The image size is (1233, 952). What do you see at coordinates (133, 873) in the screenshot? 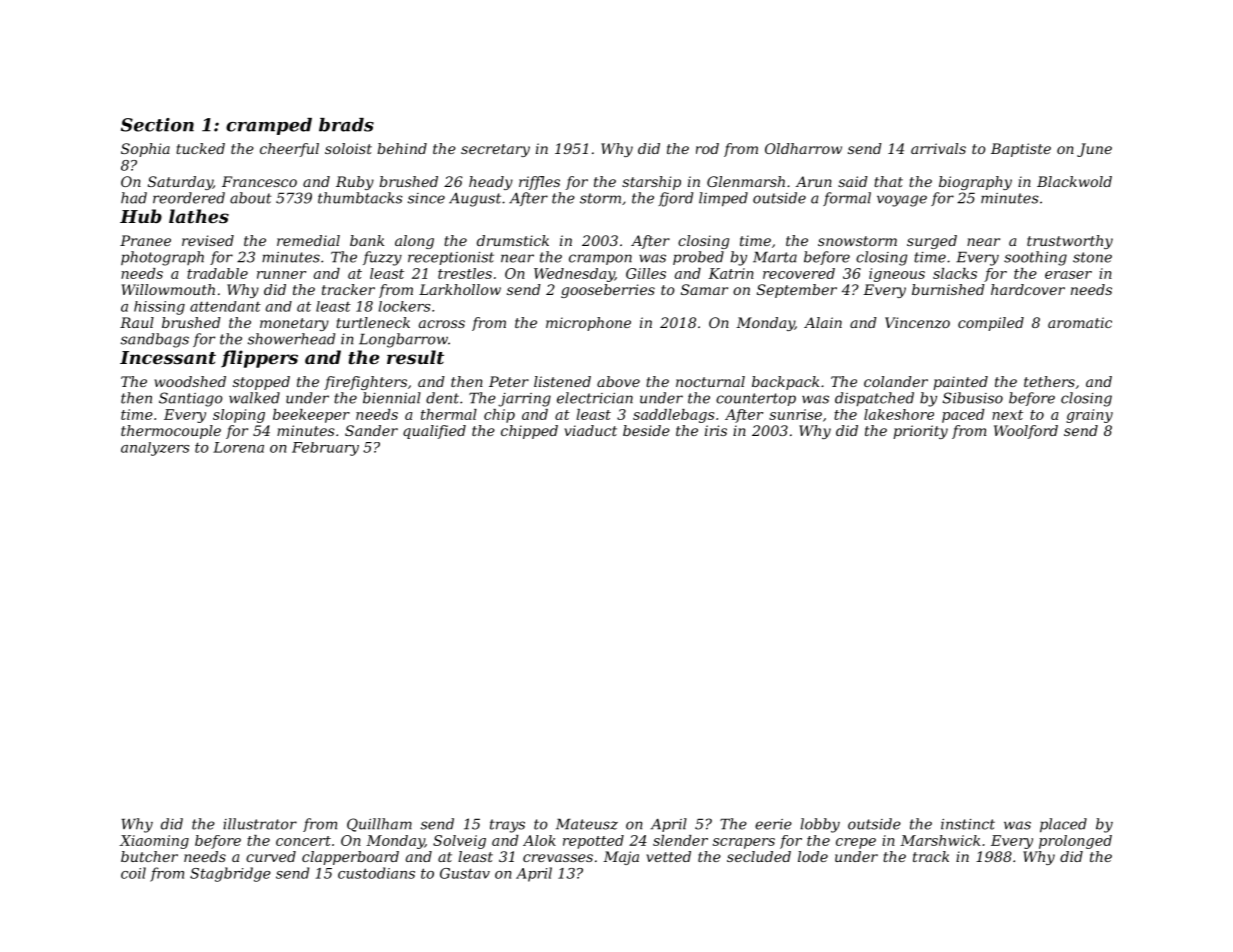
I see `coil` at bounding box center [133, 873].
